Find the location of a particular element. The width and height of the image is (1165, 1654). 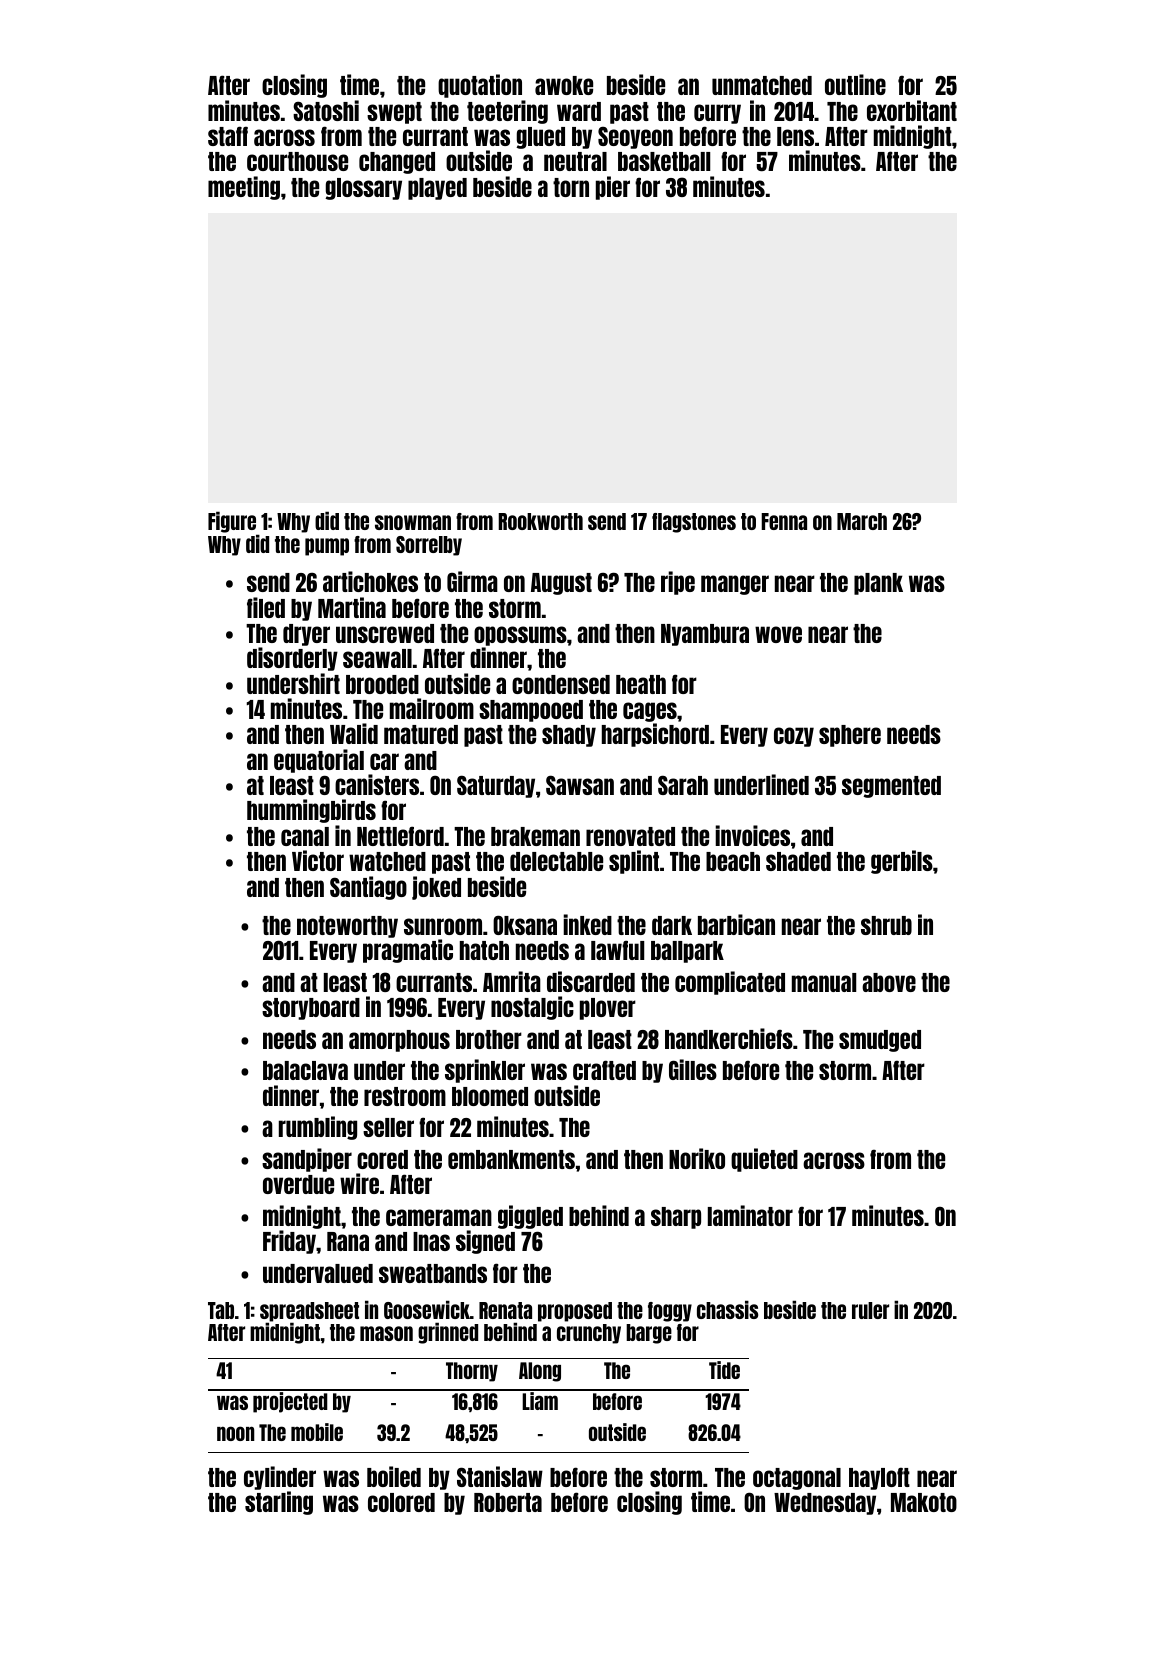

outline is located at coordinates (855, 84).
